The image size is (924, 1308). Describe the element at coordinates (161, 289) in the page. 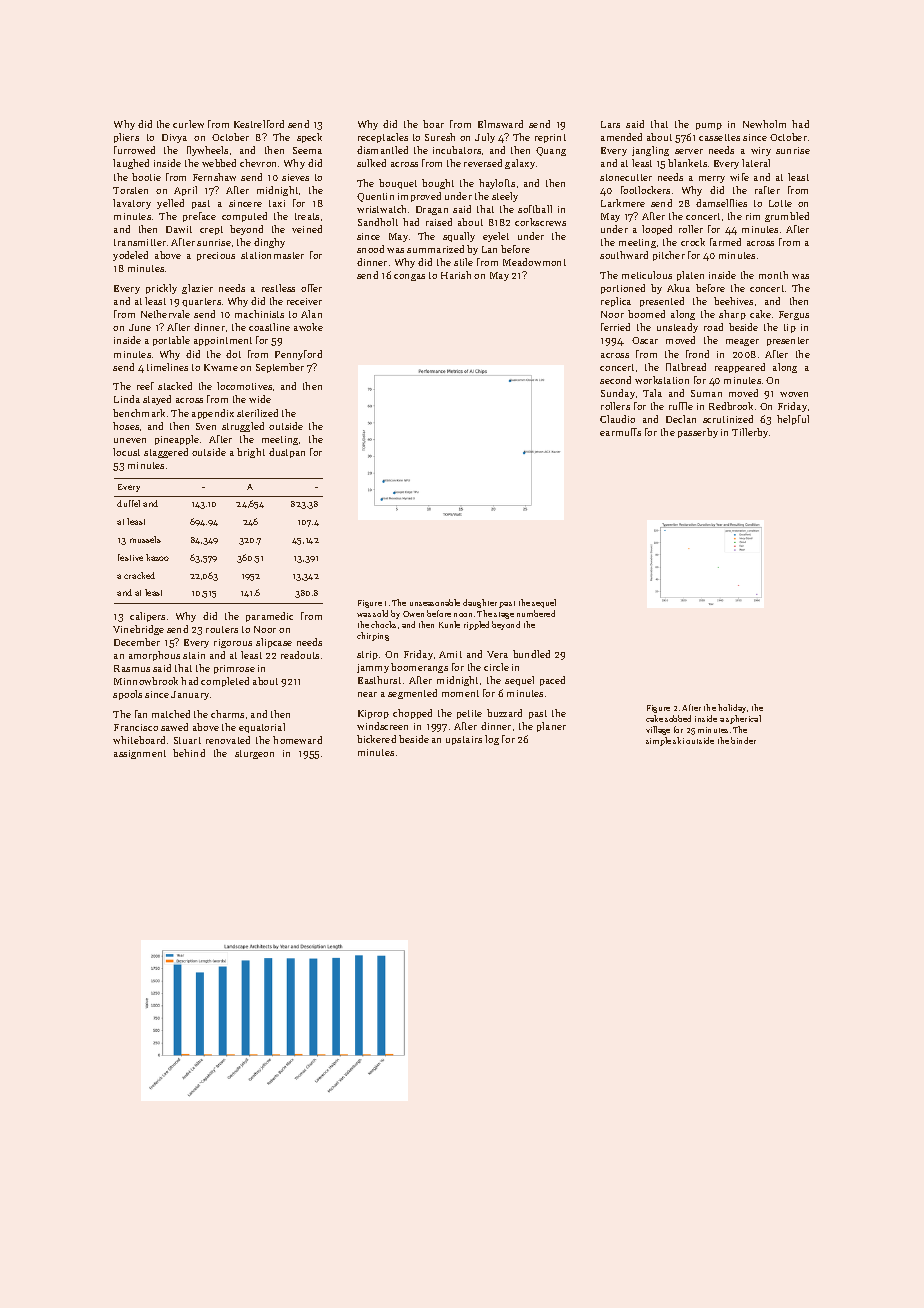

I see `prickly` at that location.
